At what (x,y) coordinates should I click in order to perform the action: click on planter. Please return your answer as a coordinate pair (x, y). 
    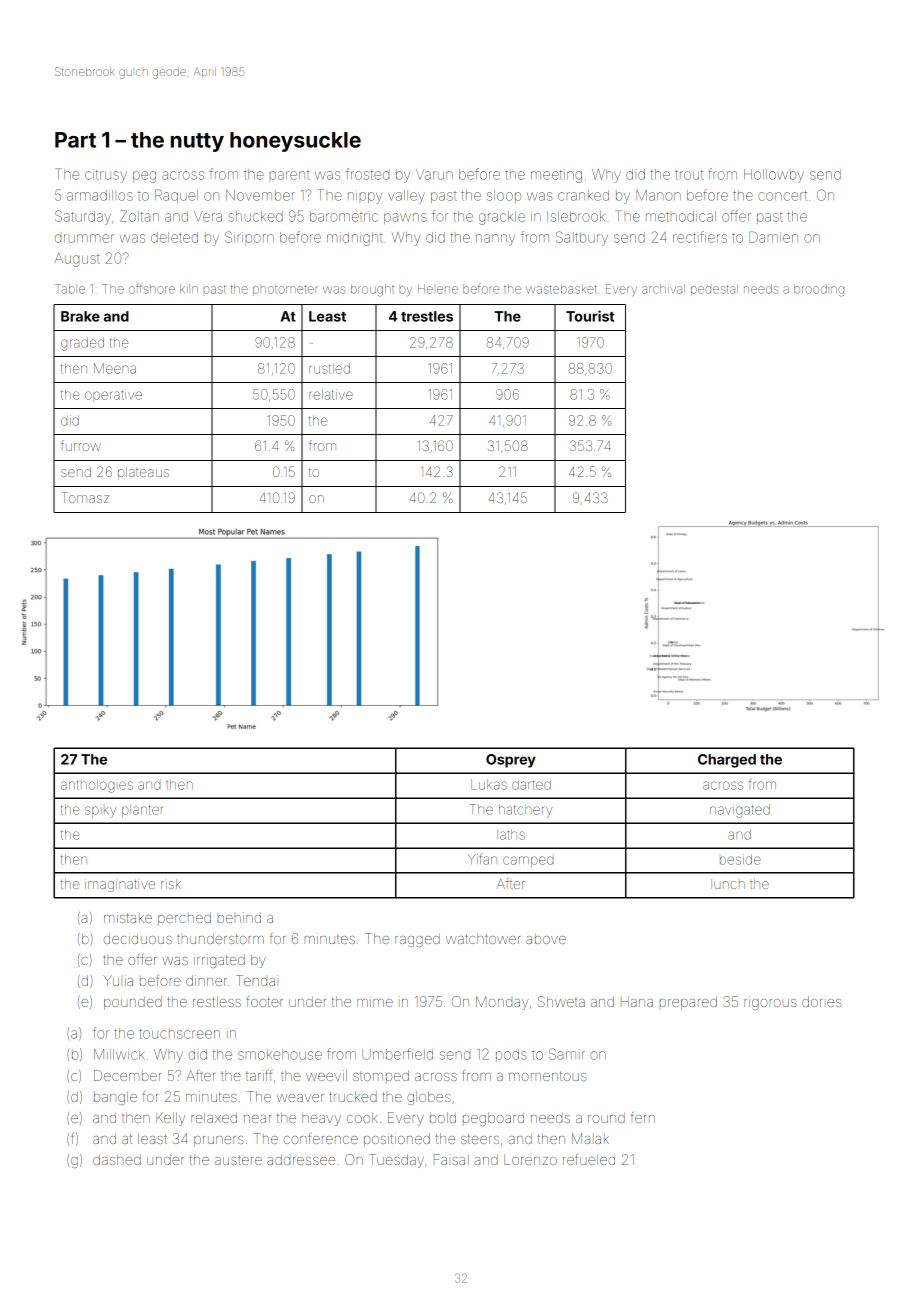
    Looking at the image, I should click on (142, 811).
